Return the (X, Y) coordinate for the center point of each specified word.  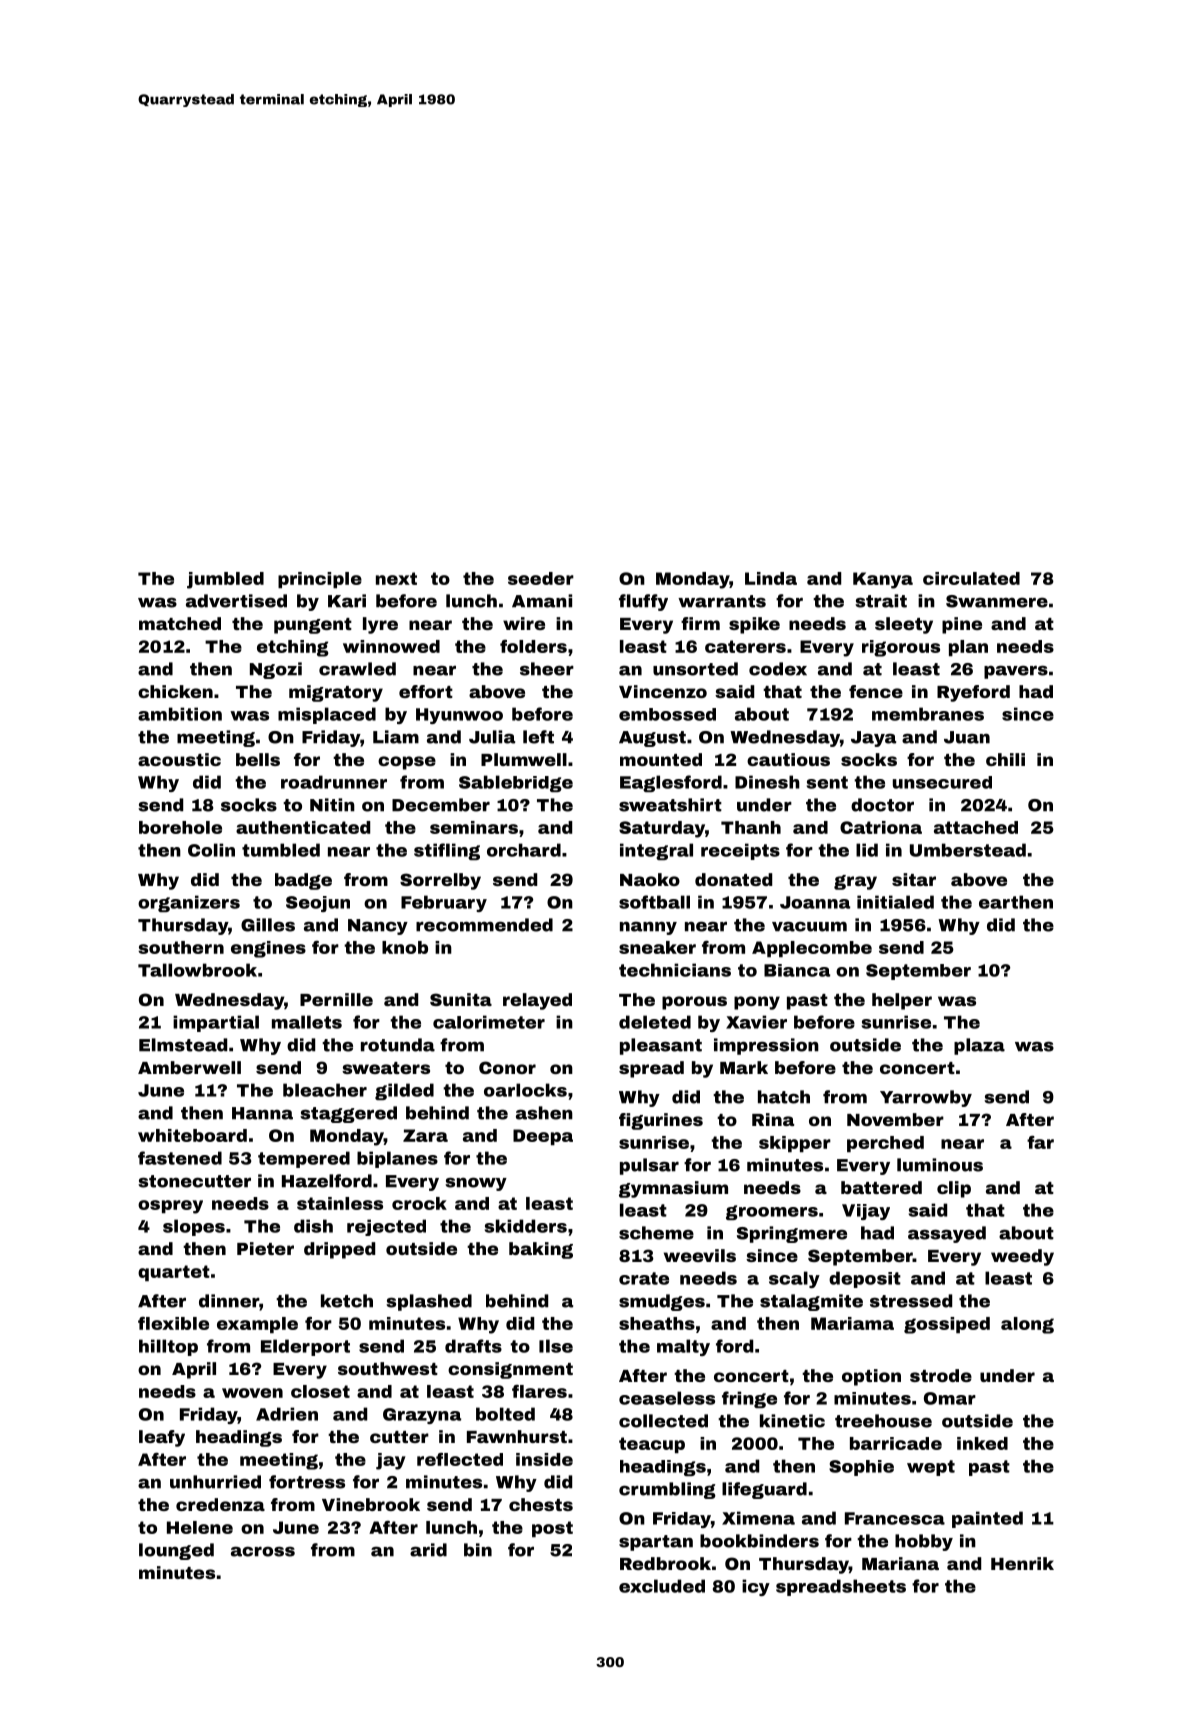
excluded (662, 1586)
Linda (771, 578)
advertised (236, 601)
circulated (971, 578)
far (1040, 1142)
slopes (194, 1227)
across (263, 1551)
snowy (476, 1184)
